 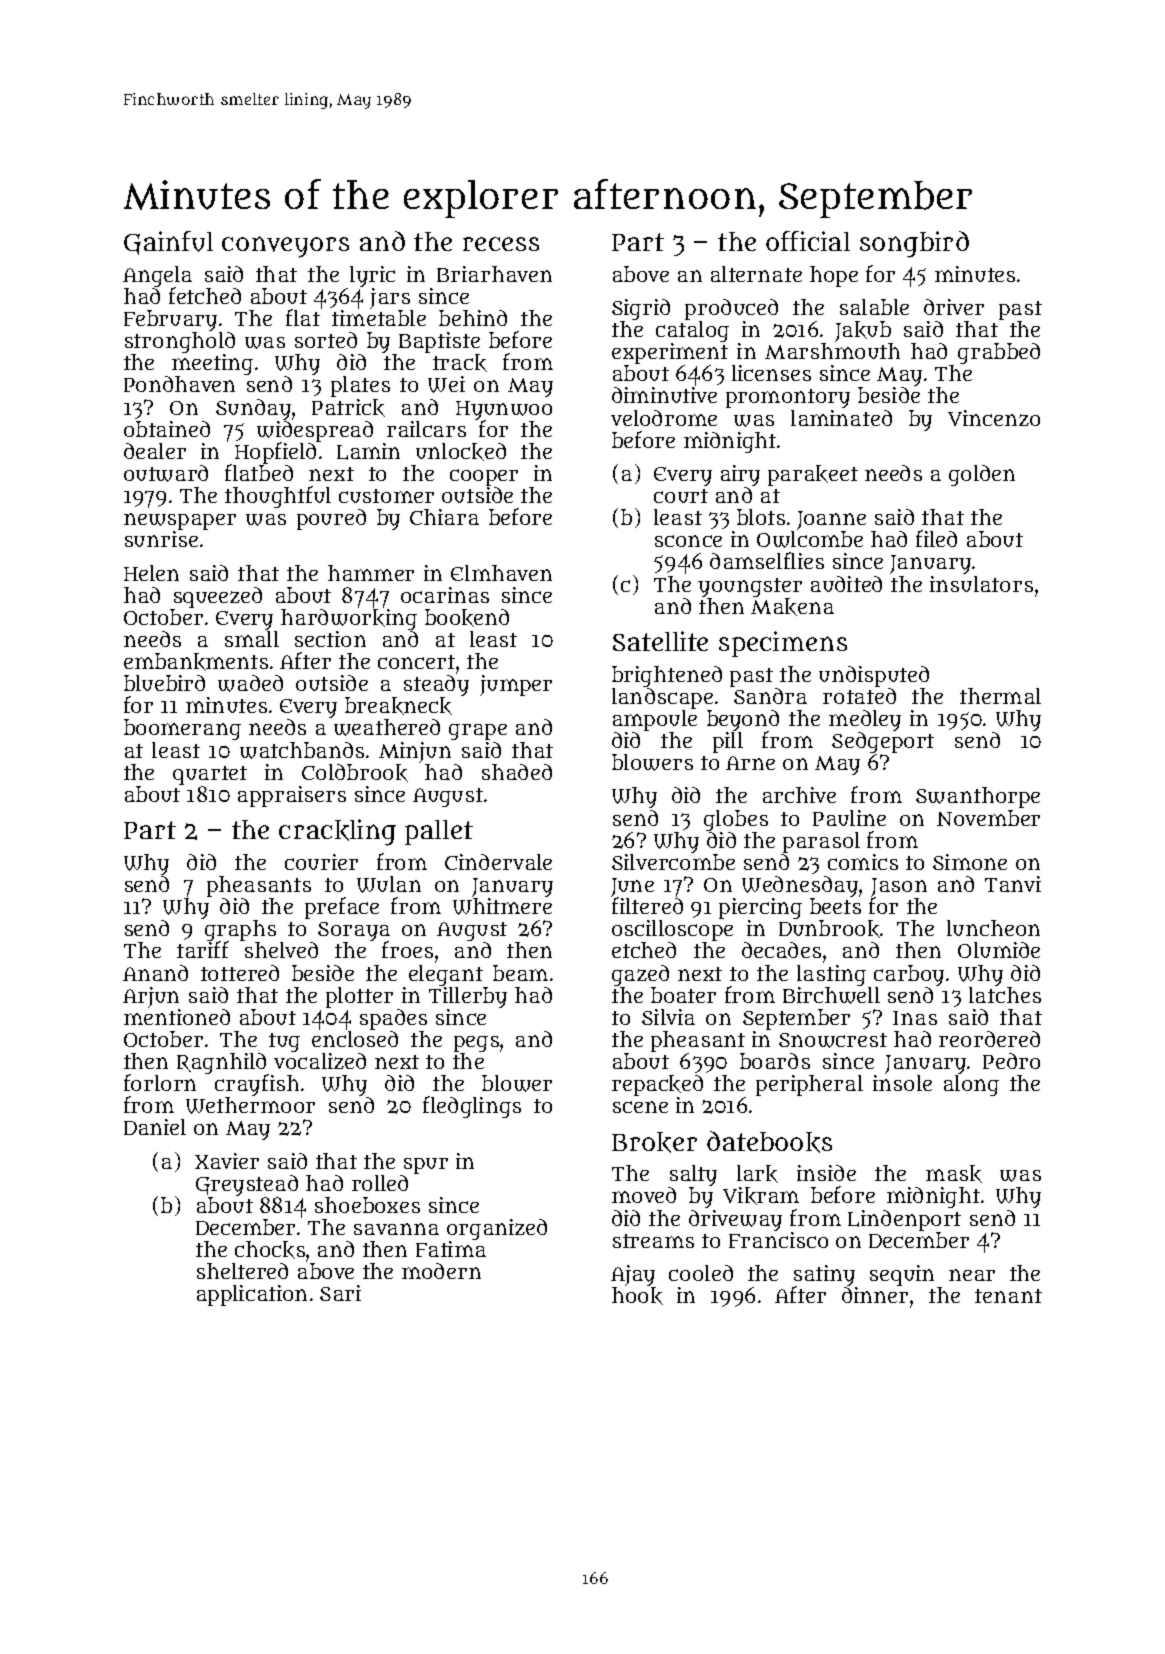 What do you see at coordinates (349, 619) in the page?
I see `hardworking` at bounding box center [349, 619].
